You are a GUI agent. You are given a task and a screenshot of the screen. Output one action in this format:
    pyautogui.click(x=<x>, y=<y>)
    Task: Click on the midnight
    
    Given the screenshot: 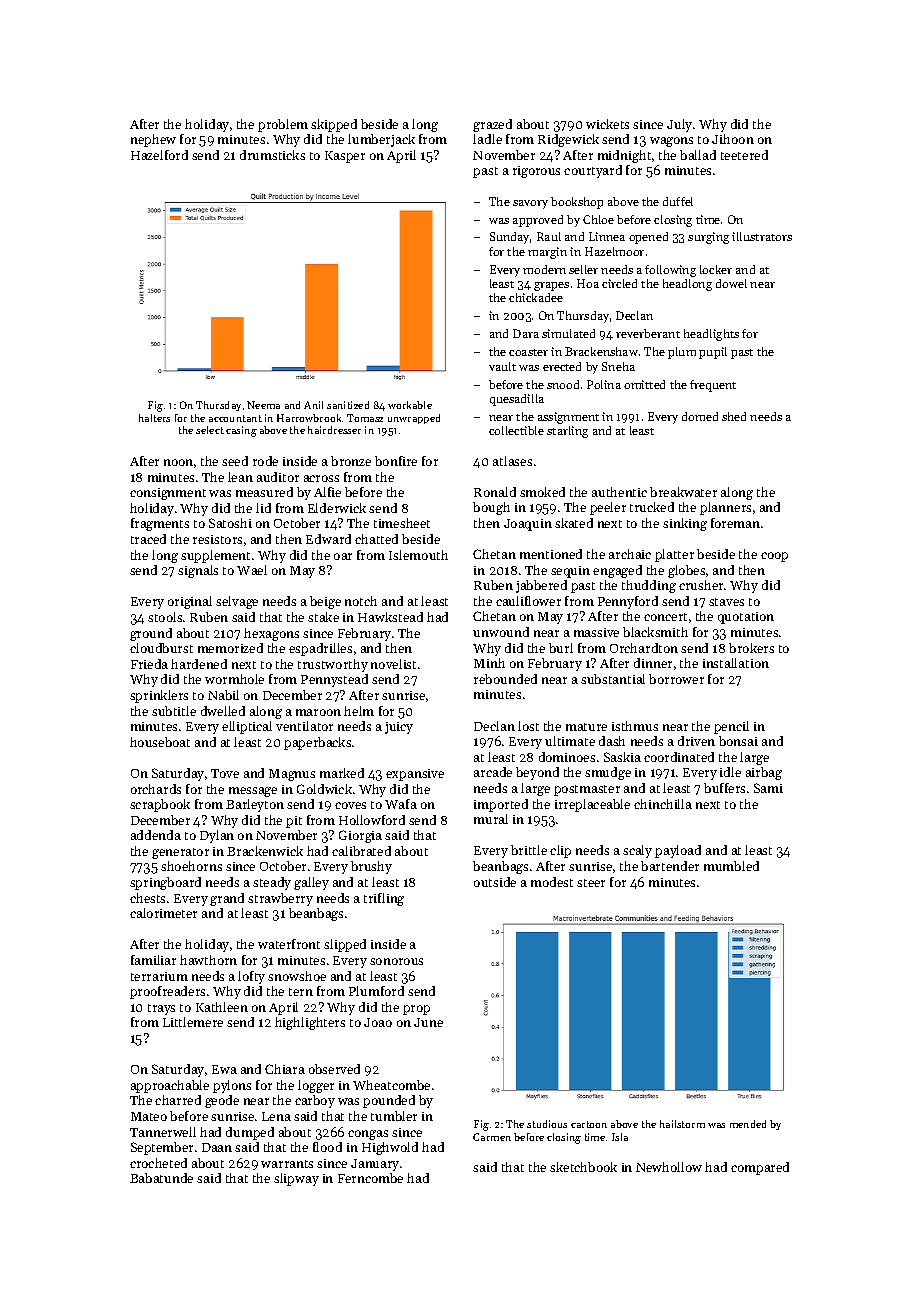 What is the action you would take?
    pyautogui.click(x=624, y=156)
